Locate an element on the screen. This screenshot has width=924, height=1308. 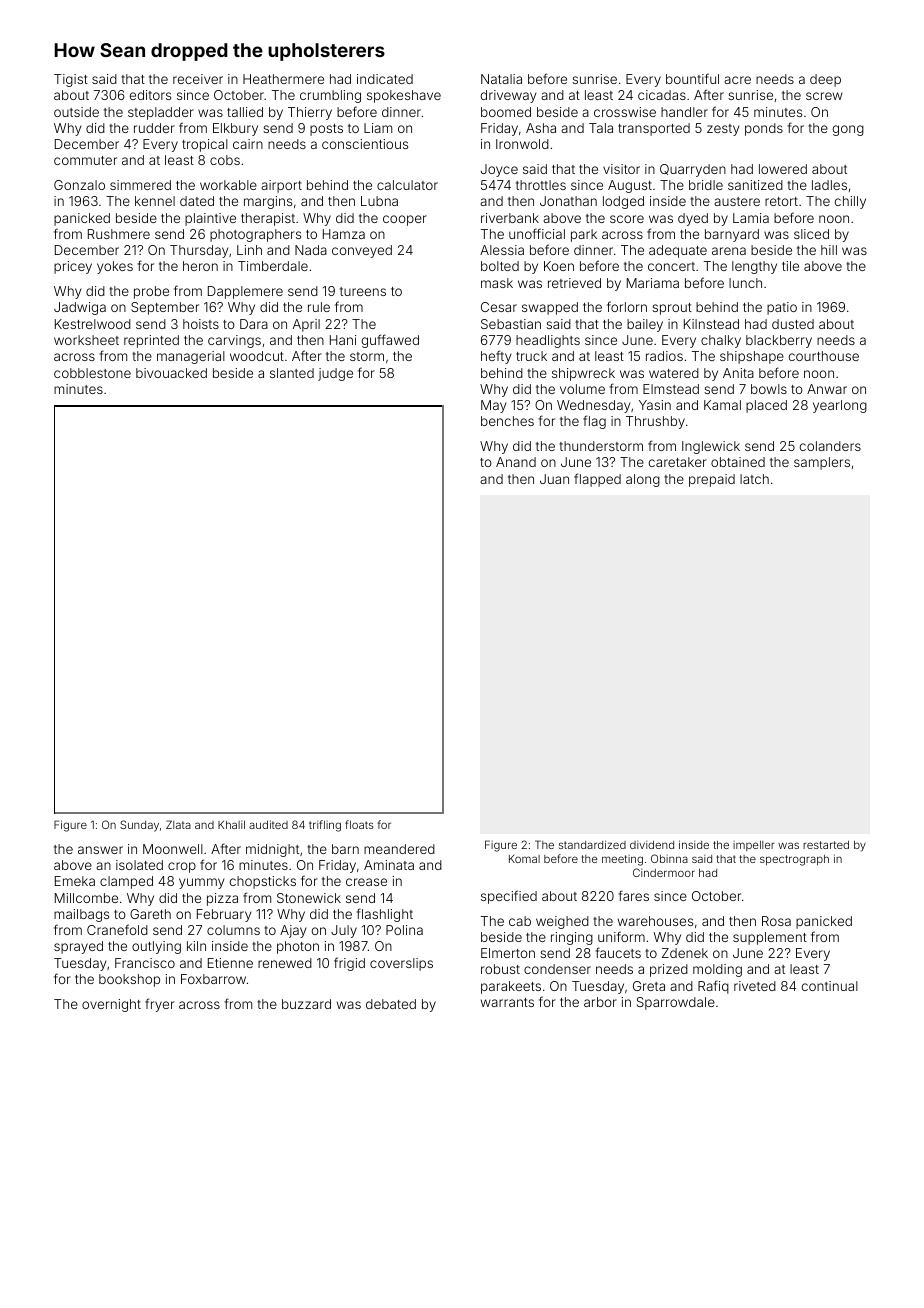
floats is located at coordinates (359, 824).
